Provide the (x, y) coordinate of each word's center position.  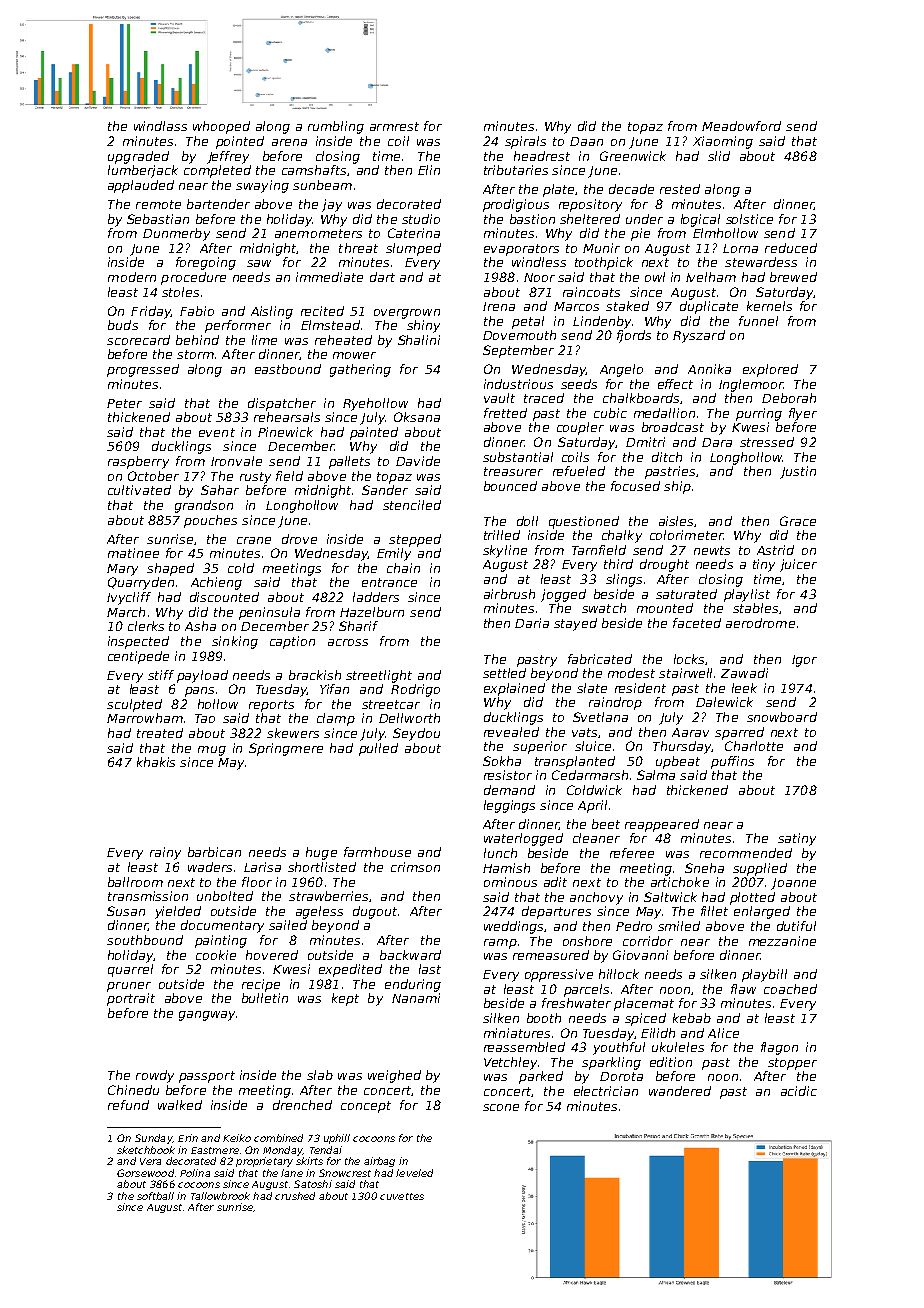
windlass (160, 126)
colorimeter (686, 535)
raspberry (138, 462)
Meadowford (741, 126)
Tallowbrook (220, 1196)
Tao (205, 718)
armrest (394, 126)
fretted (505, 413)
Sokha (502, 761)
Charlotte (754, 746)
